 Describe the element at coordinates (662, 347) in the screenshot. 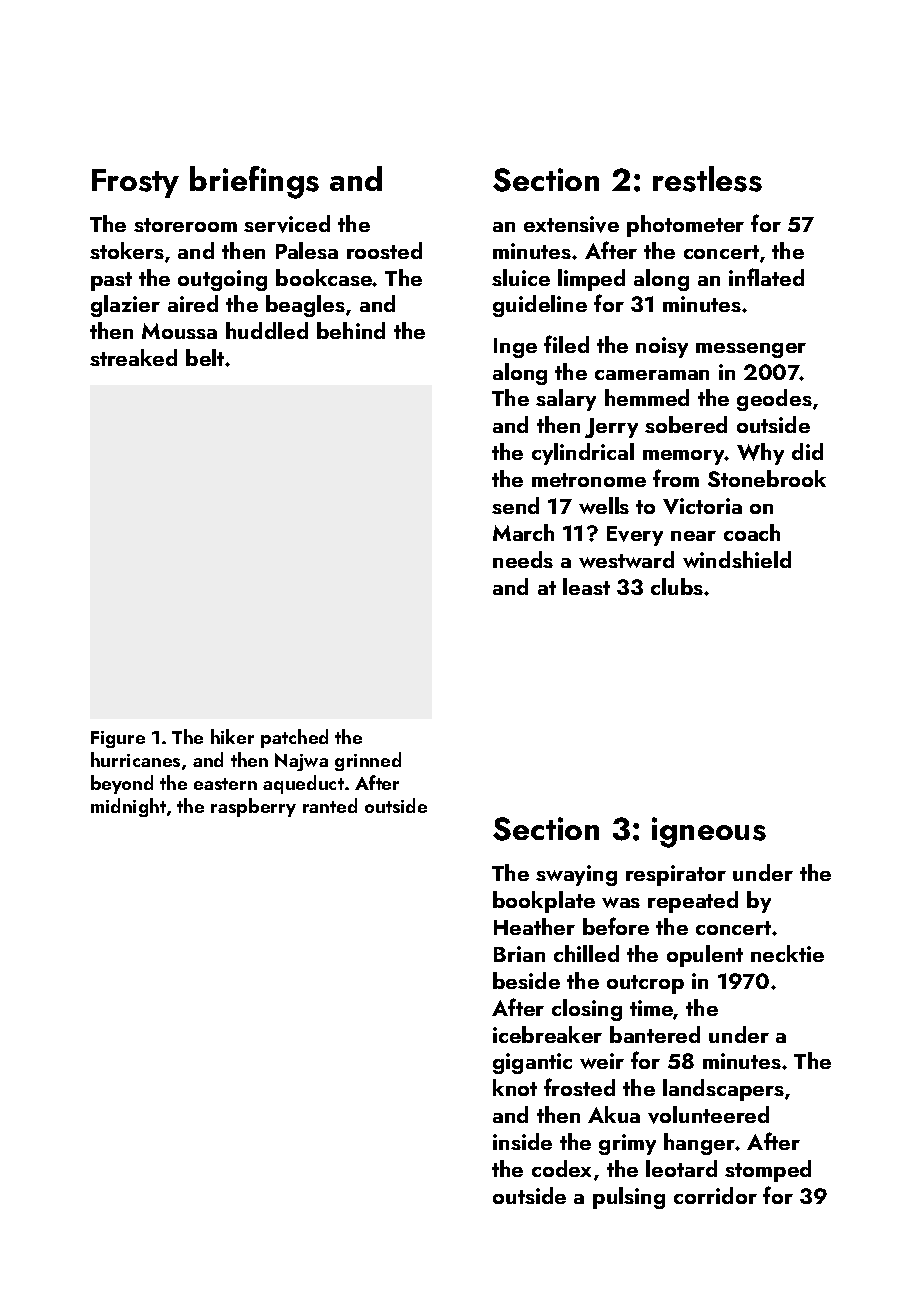

I see `noisy` at that location.
